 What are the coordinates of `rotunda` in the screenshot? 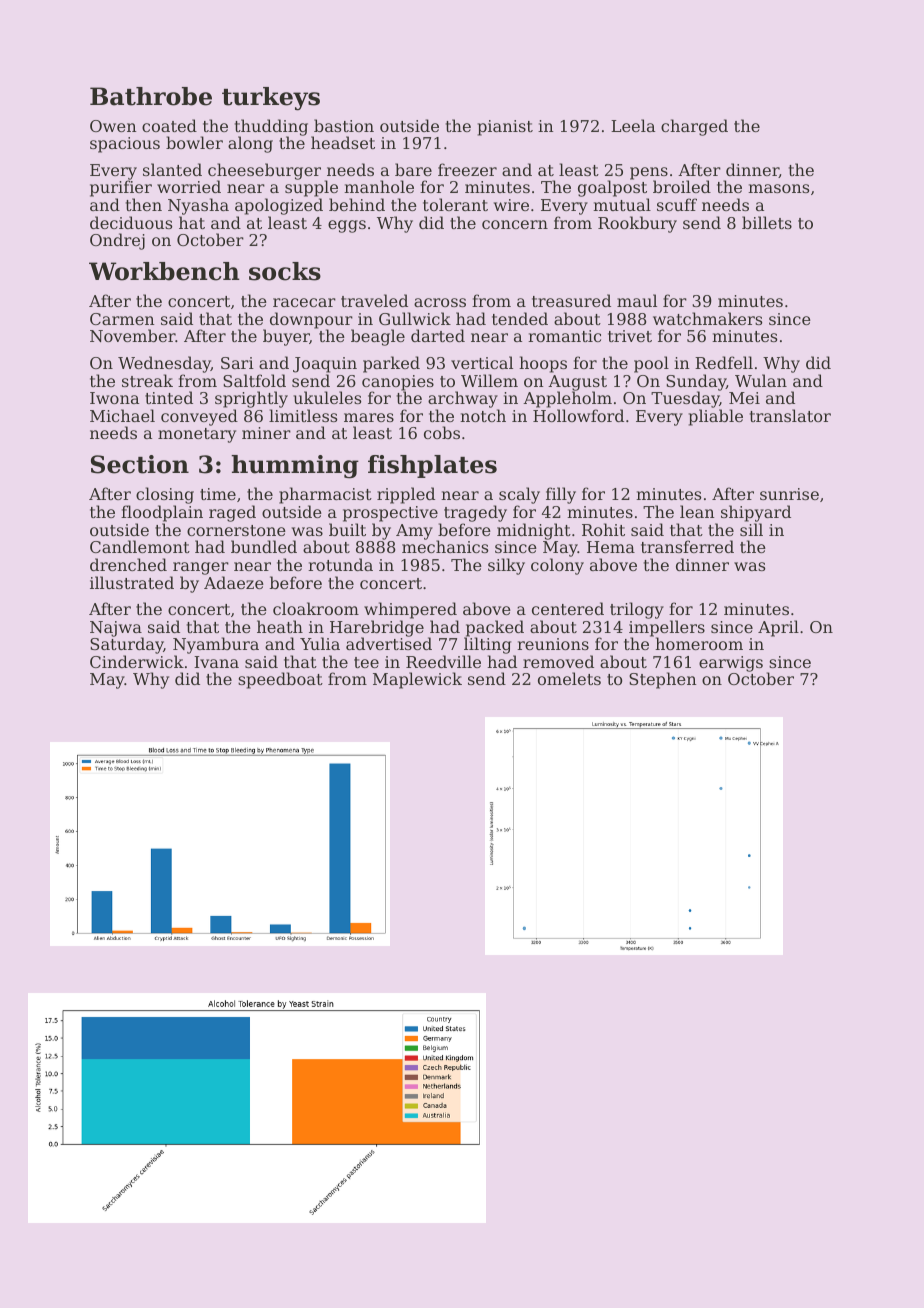 It's located at (340, 564).
